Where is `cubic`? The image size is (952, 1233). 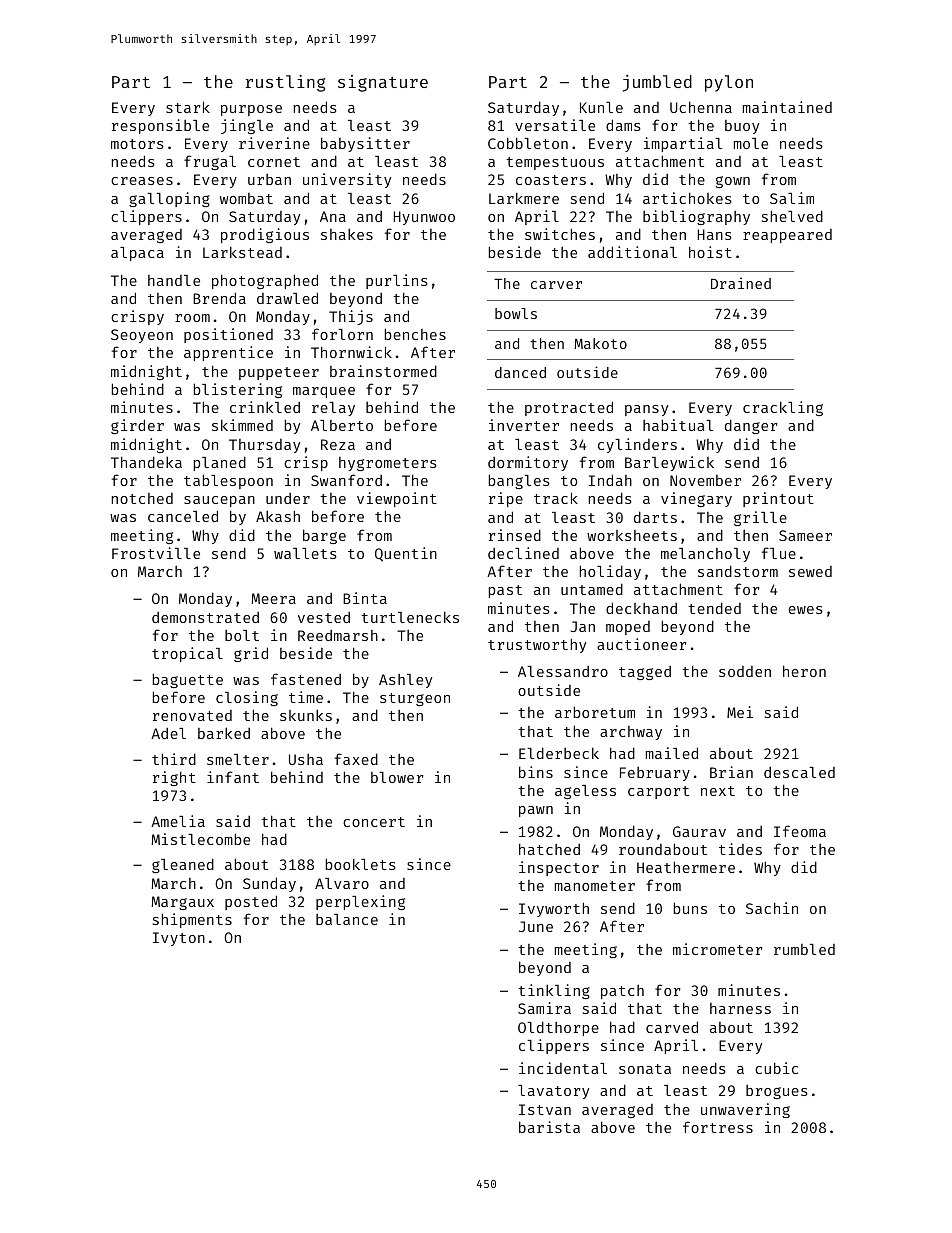 cubic is located at coordinates (776, 1068).
